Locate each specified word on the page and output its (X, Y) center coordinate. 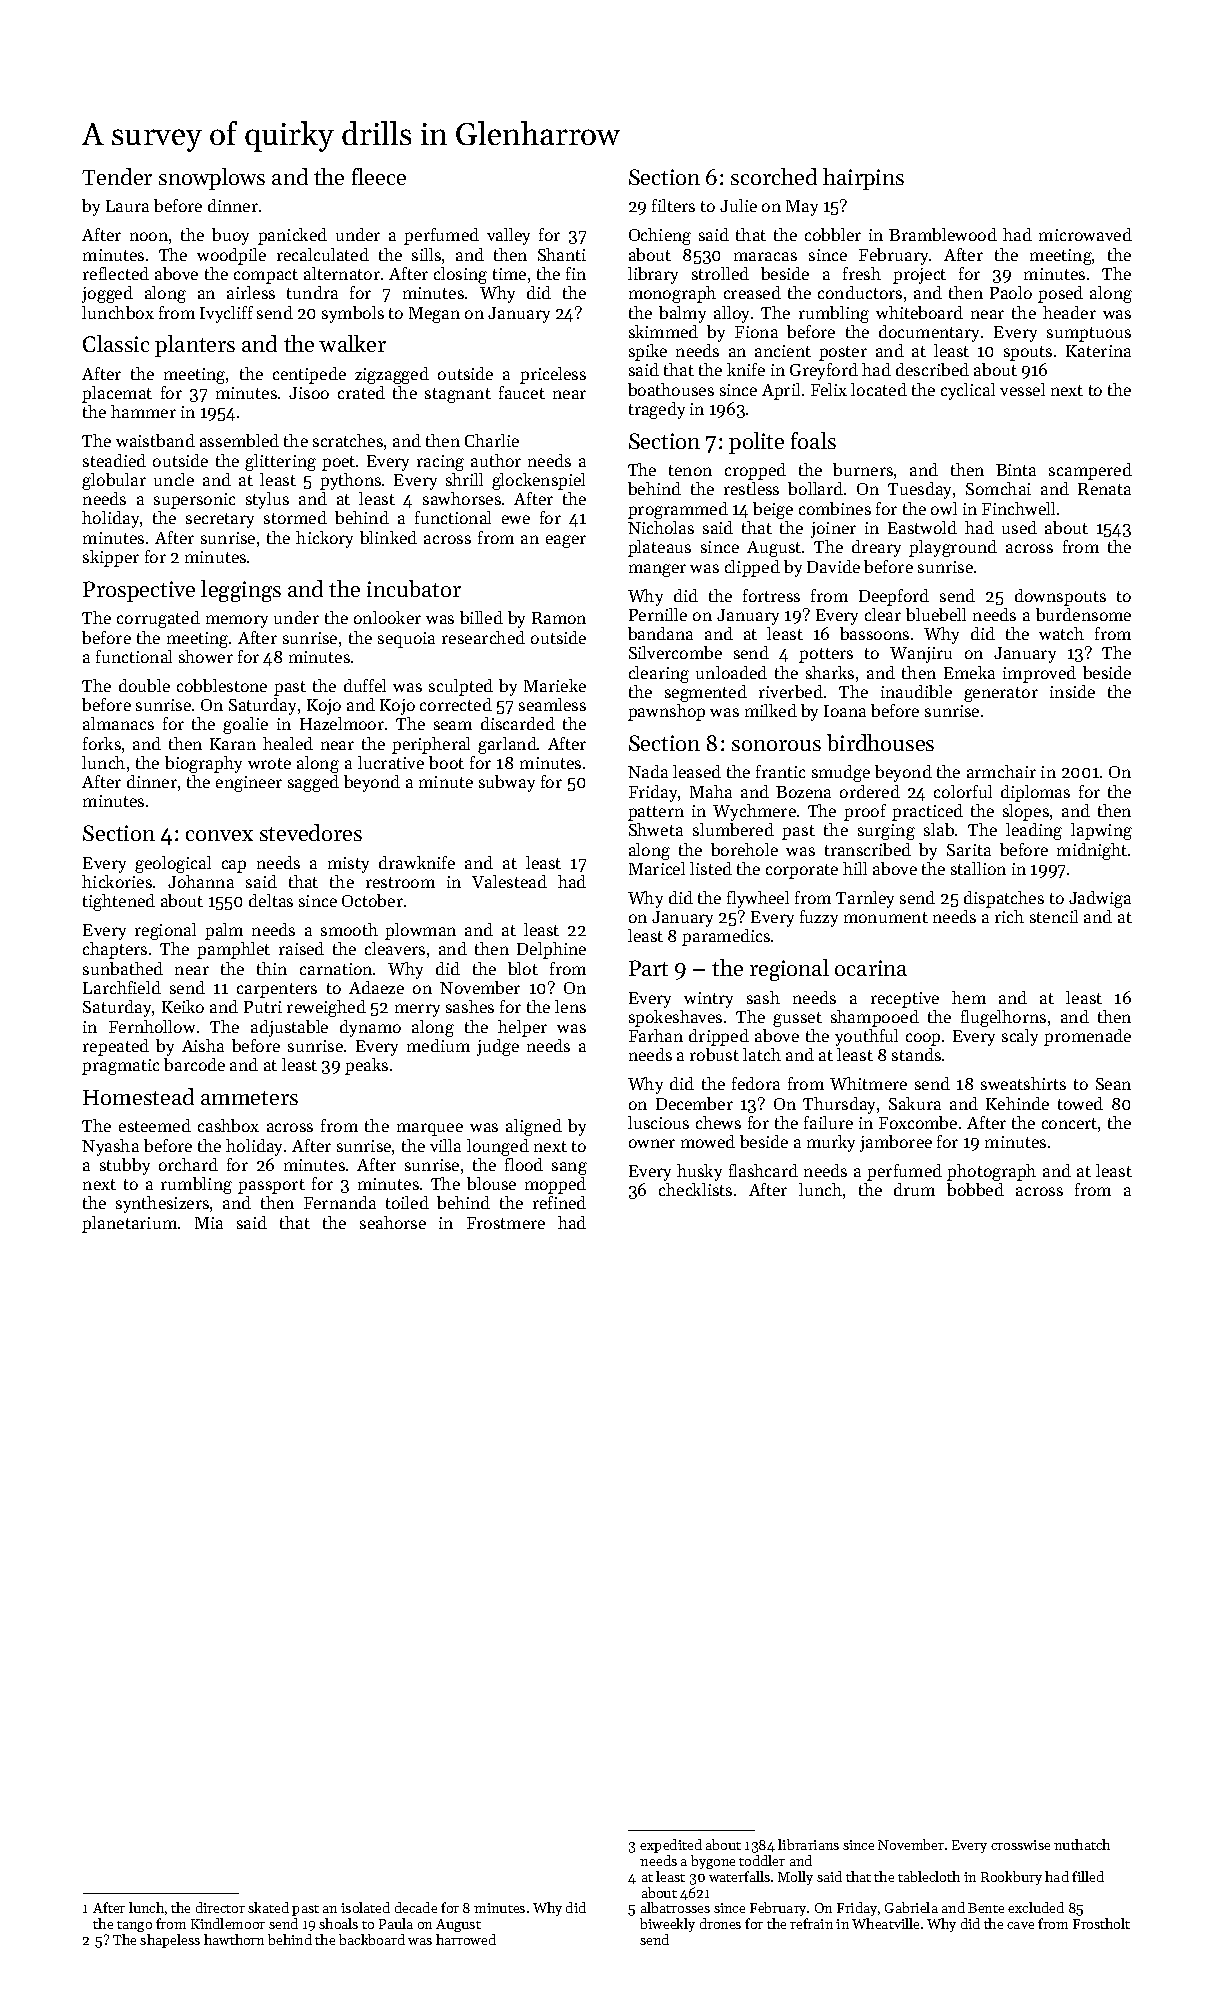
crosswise (1020, 1845)
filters (673, 205)
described (932, 369)
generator (1001, 694)
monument (886, 917)
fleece (379, 176)
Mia (209, 1223)
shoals (338, 1923)
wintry (708, 1000)
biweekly (667, 1925)
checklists (695, 1189)
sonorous (776, 745)
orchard (188, 1164)
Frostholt (1101, 1923)
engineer (249, 784)
